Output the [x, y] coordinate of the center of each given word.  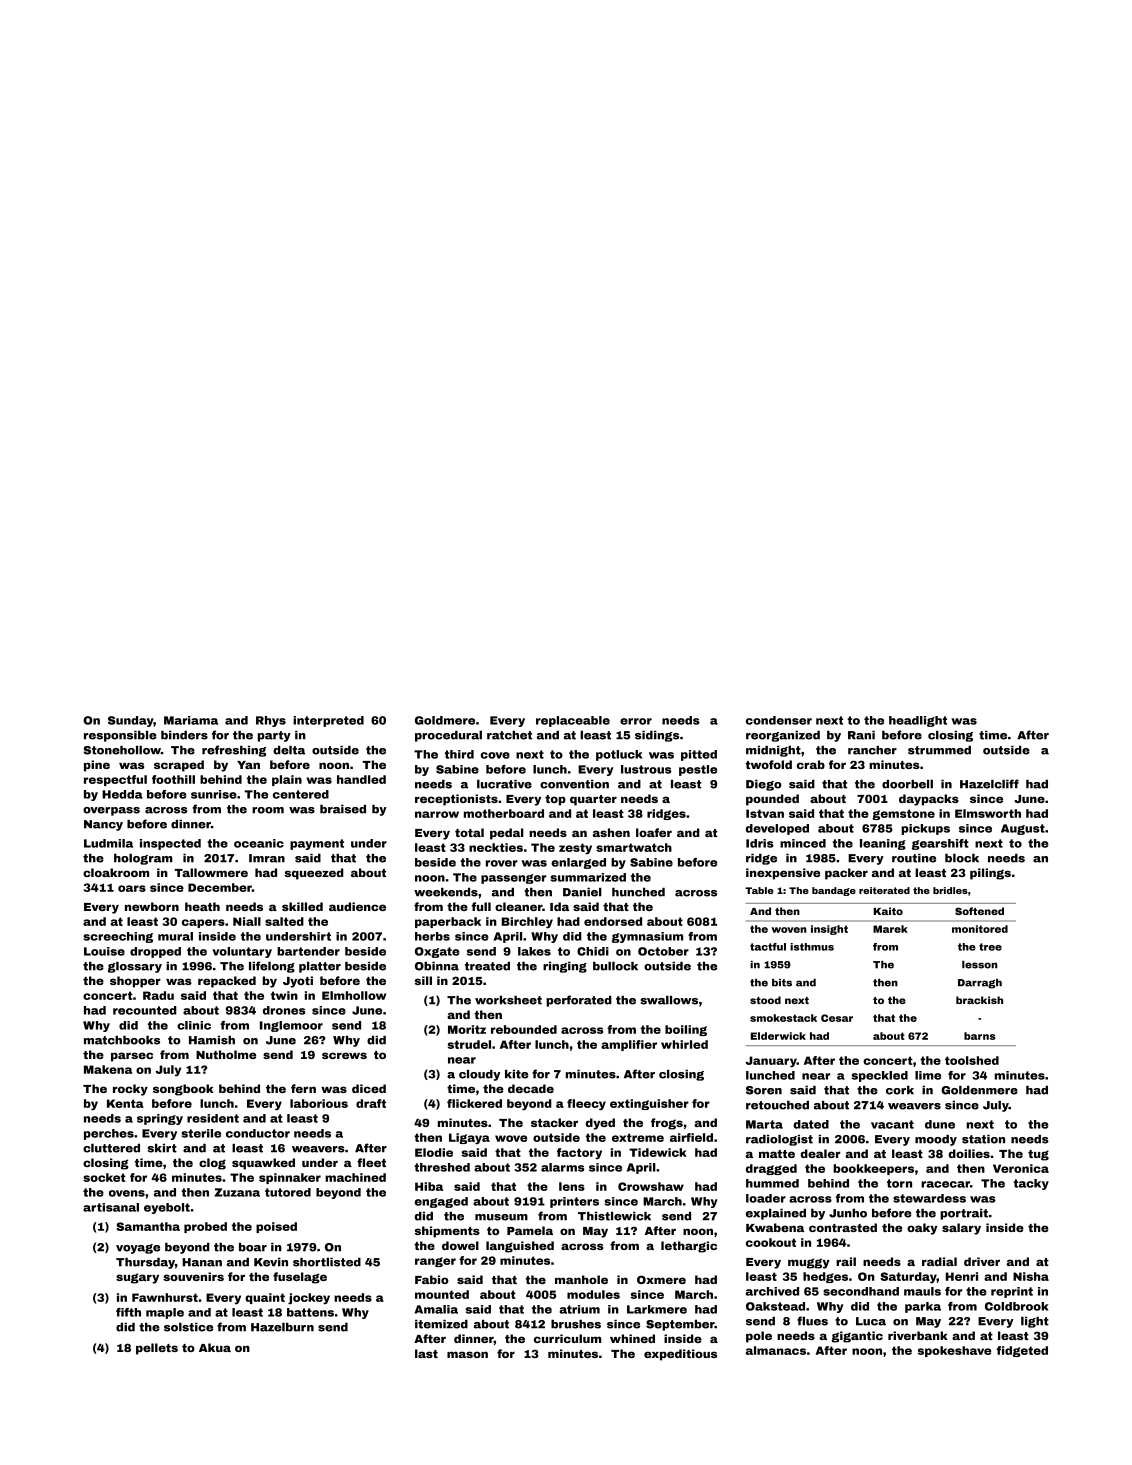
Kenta [125, 1103]
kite [516, 1074]
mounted [442, 1294]
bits [782, 983]
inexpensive [783, 874]
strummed [939, 750]
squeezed [314, 874]
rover [502, 863]
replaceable [573, 721]
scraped [179, 766]
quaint [265, 1298]
